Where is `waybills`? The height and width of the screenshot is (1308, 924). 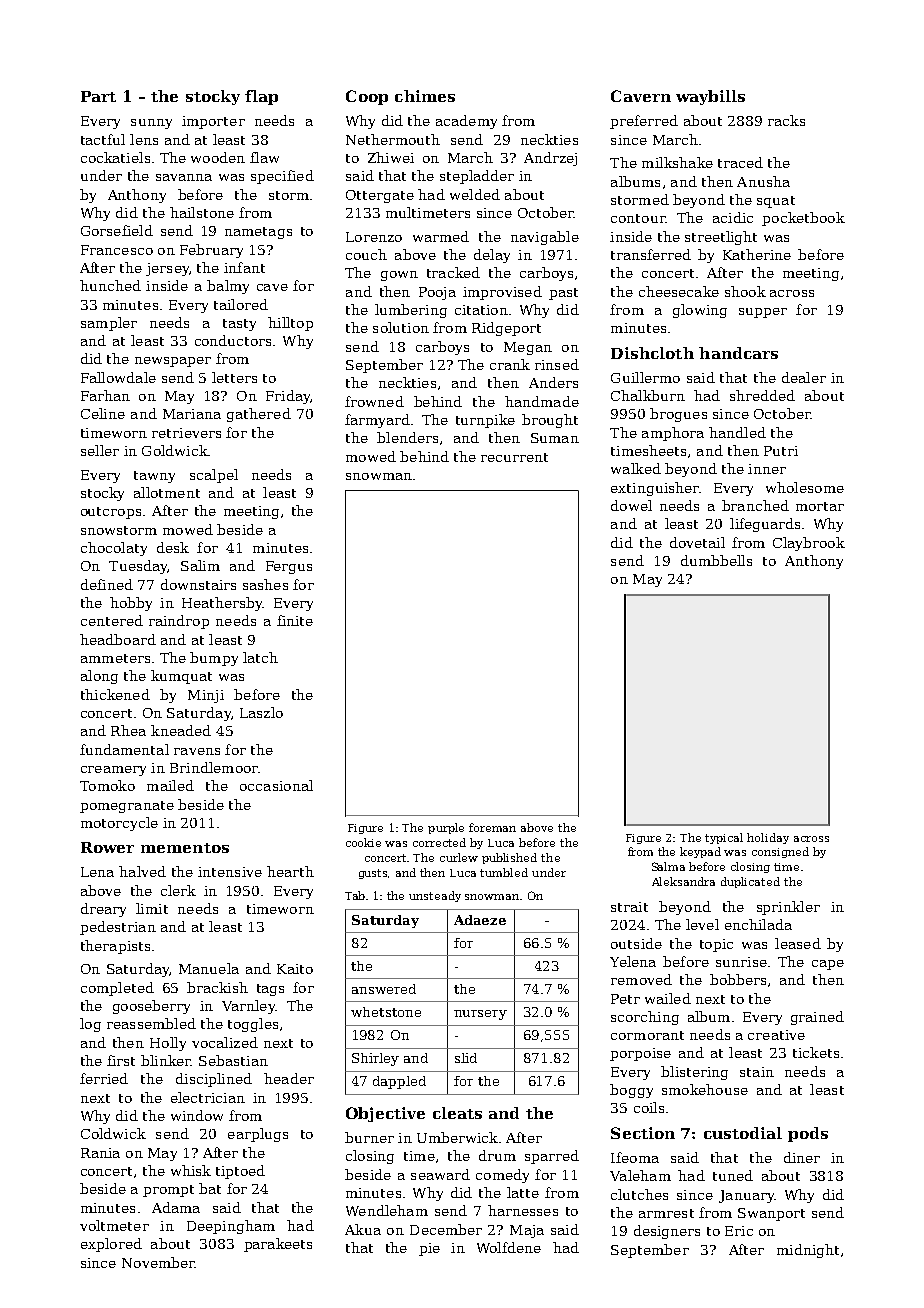
waybills is located at coordinates (710, 97).
